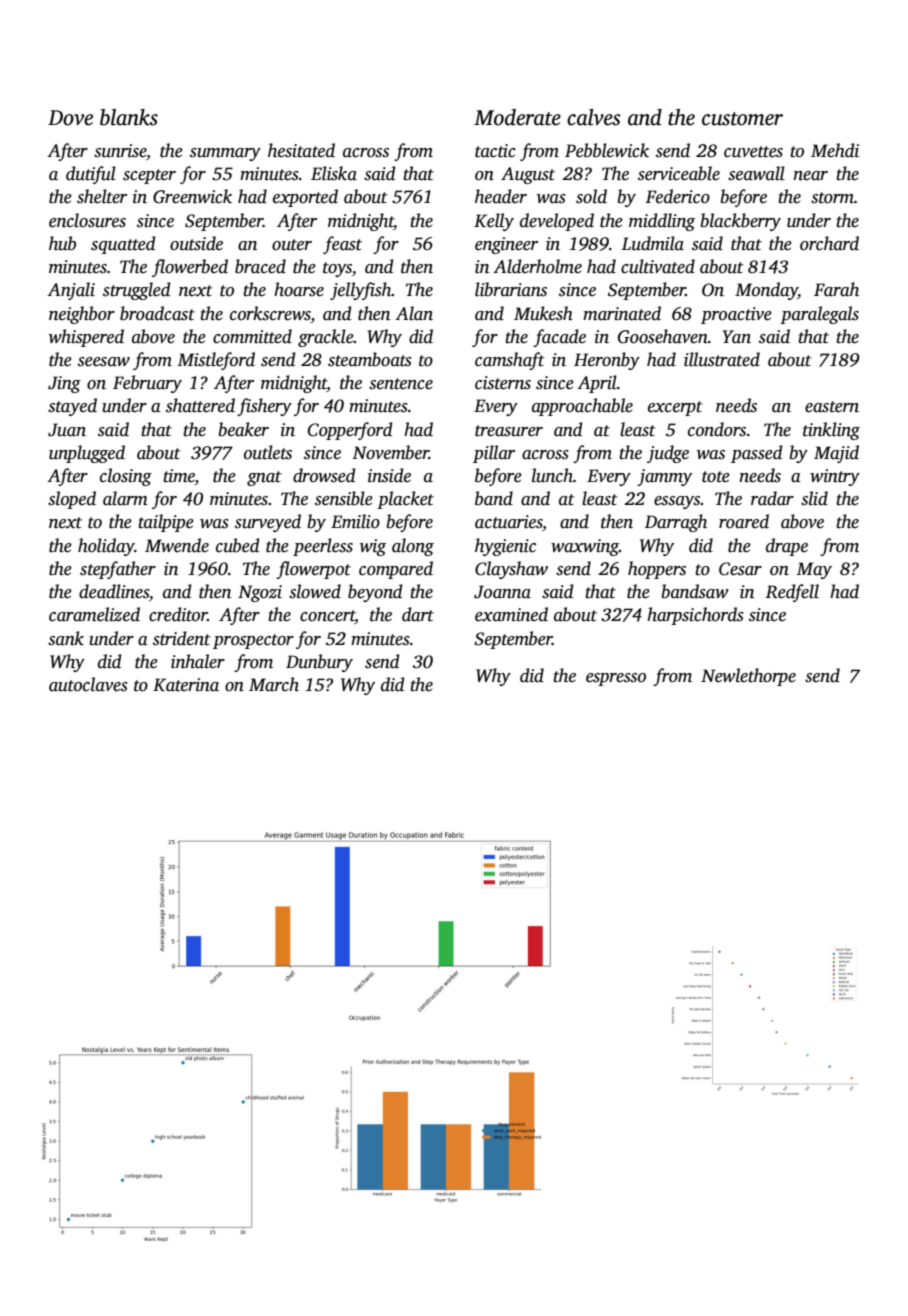  What do you see at coordinates (722, 359) in the image?
I see `illustrated` at bounding box center [722, 359].
